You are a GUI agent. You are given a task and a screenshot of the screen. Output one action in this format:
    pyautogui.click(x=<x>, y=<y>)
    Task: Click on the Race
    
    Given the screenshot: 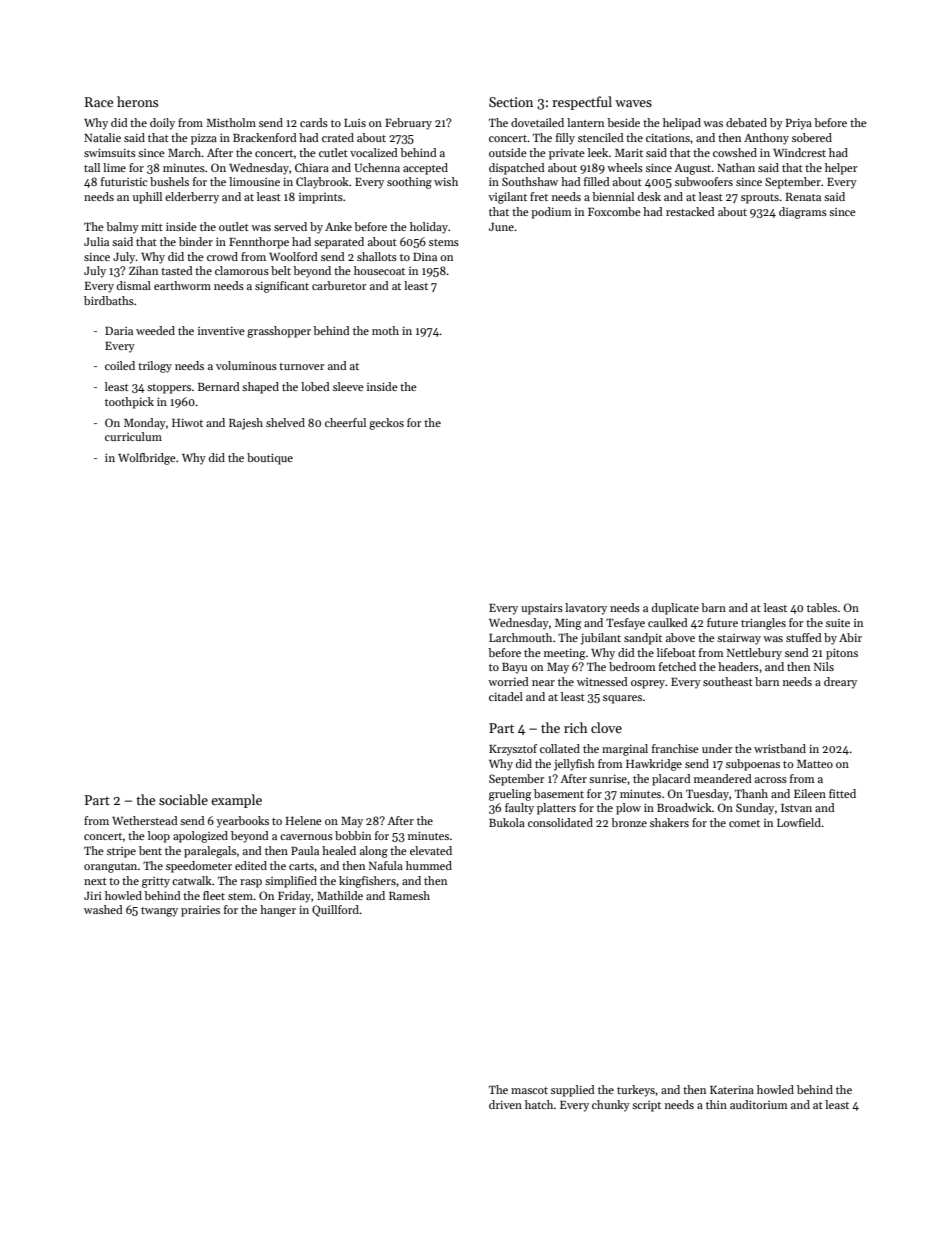 What is the action you would take?
    pyautogui.click(x=99, y=102)
